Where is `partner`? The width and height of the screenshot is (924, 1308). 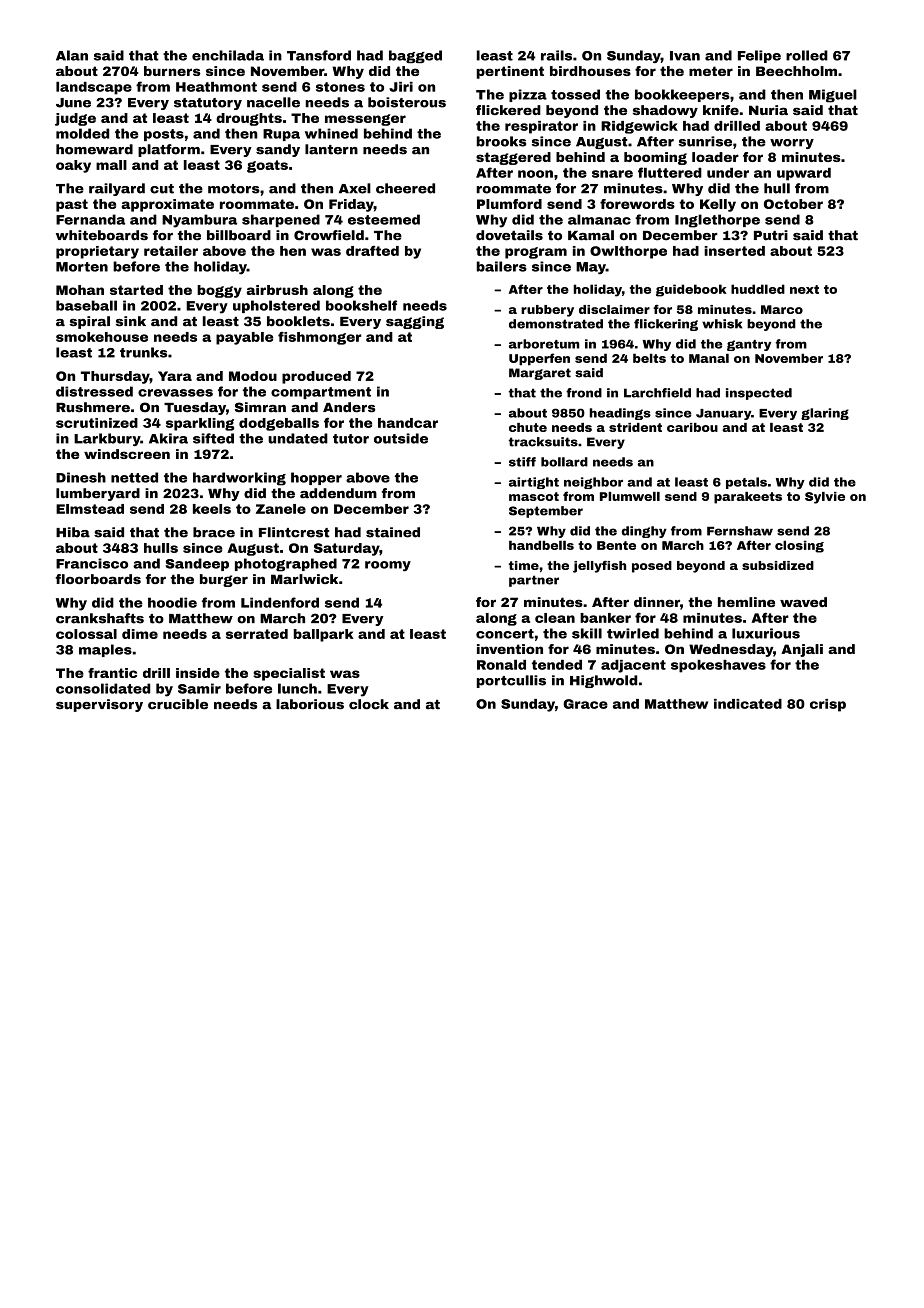 partner is located at coordinates (534, 581).
